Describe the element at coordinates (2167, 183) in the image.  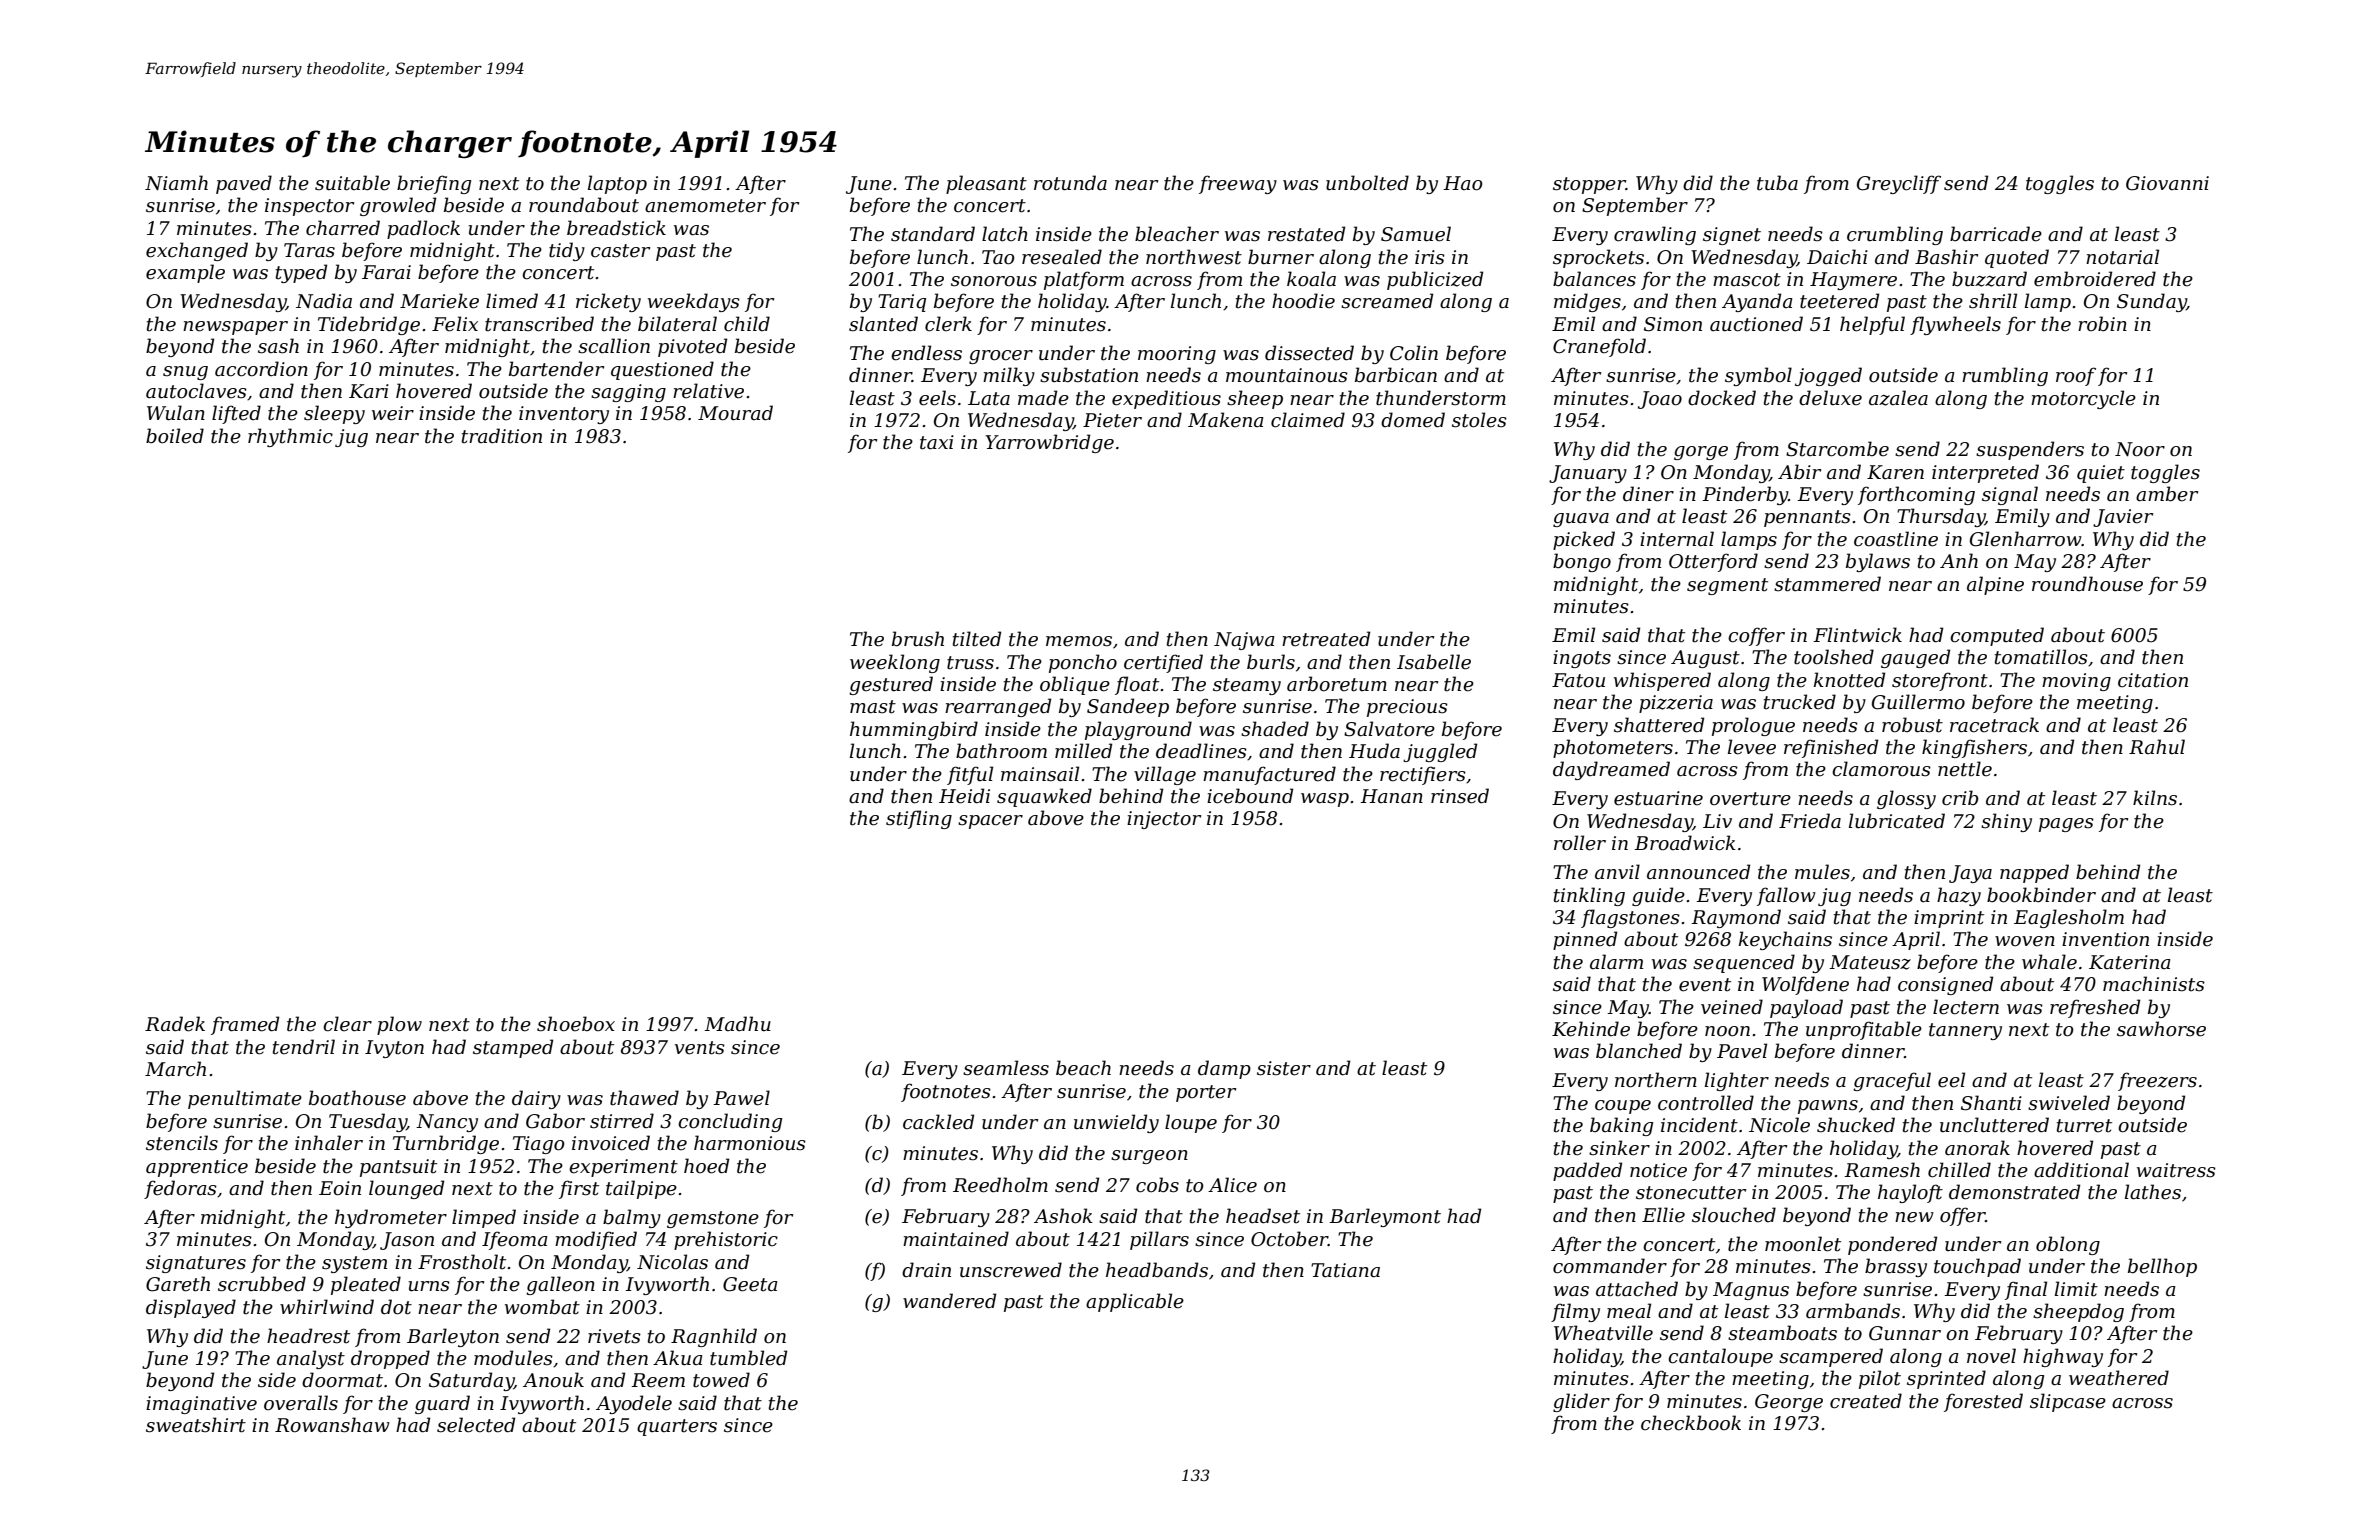
I see `Giovanni` at that location.
